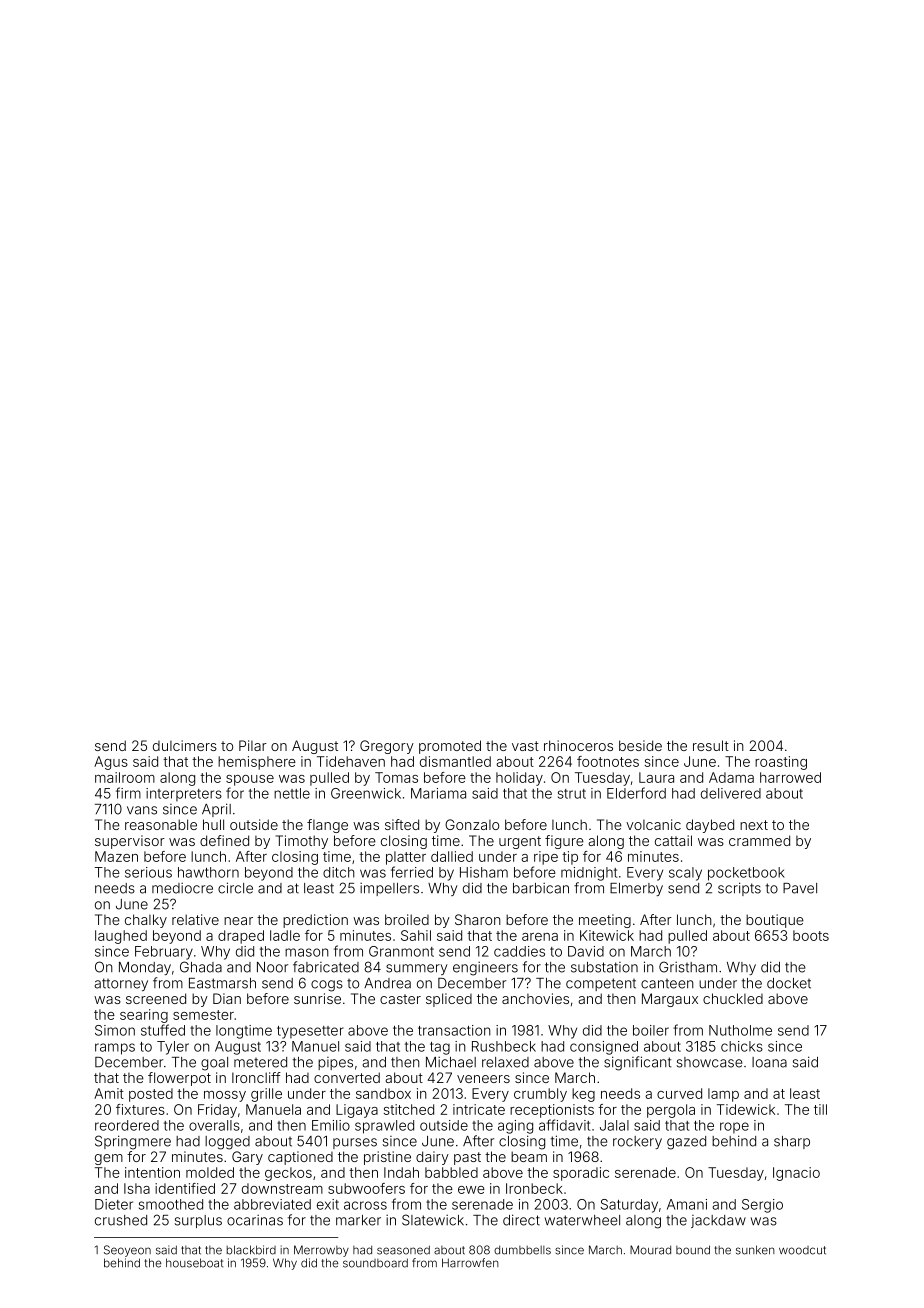 This screenshot has height=1308, width=924. What do you see at coordinates (754, 825) in the screenshot?
I see `next` at bounding box center [754, 825].
